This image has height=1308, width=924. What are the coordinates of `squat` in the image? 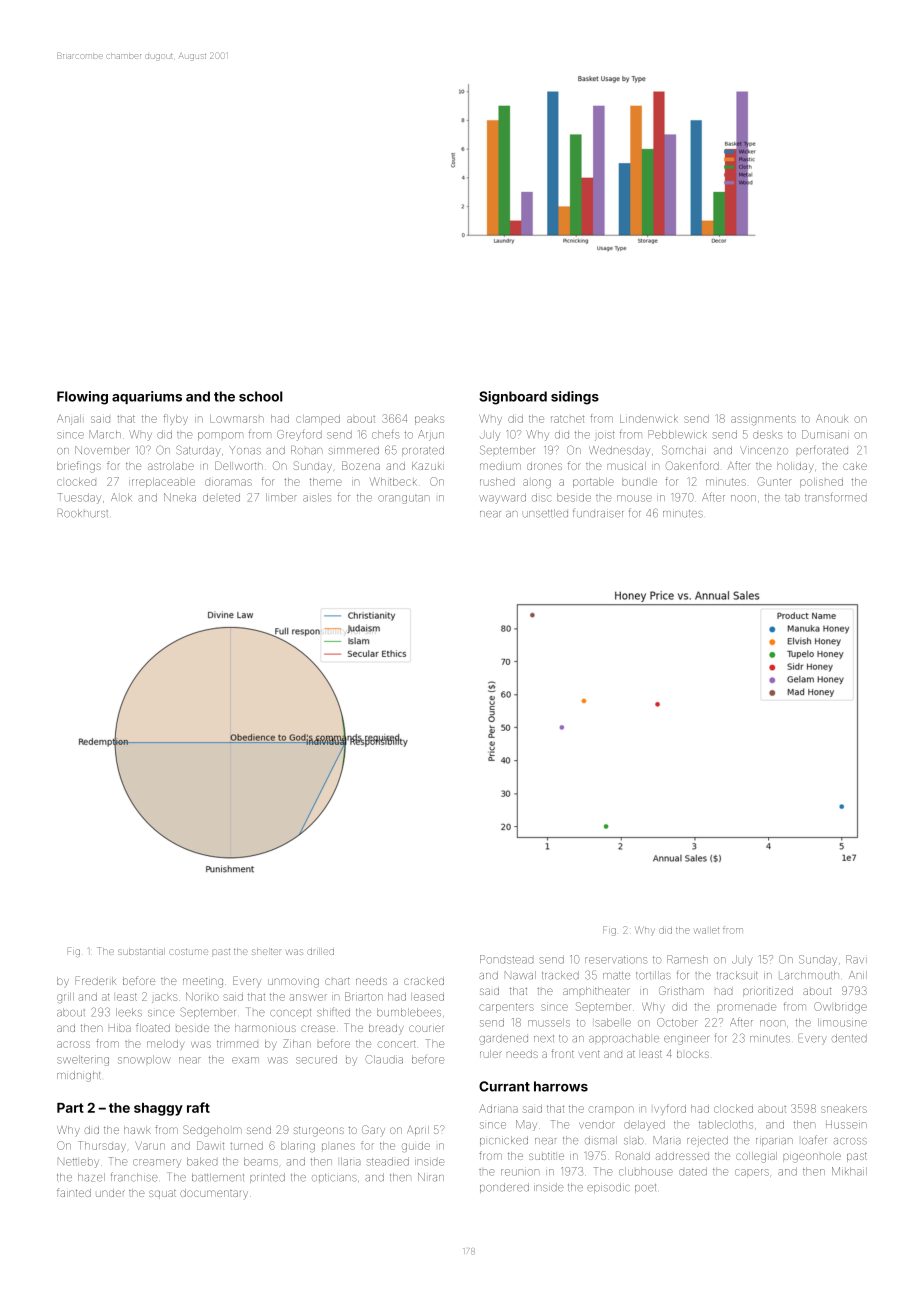 It's located at (162, 1194).
